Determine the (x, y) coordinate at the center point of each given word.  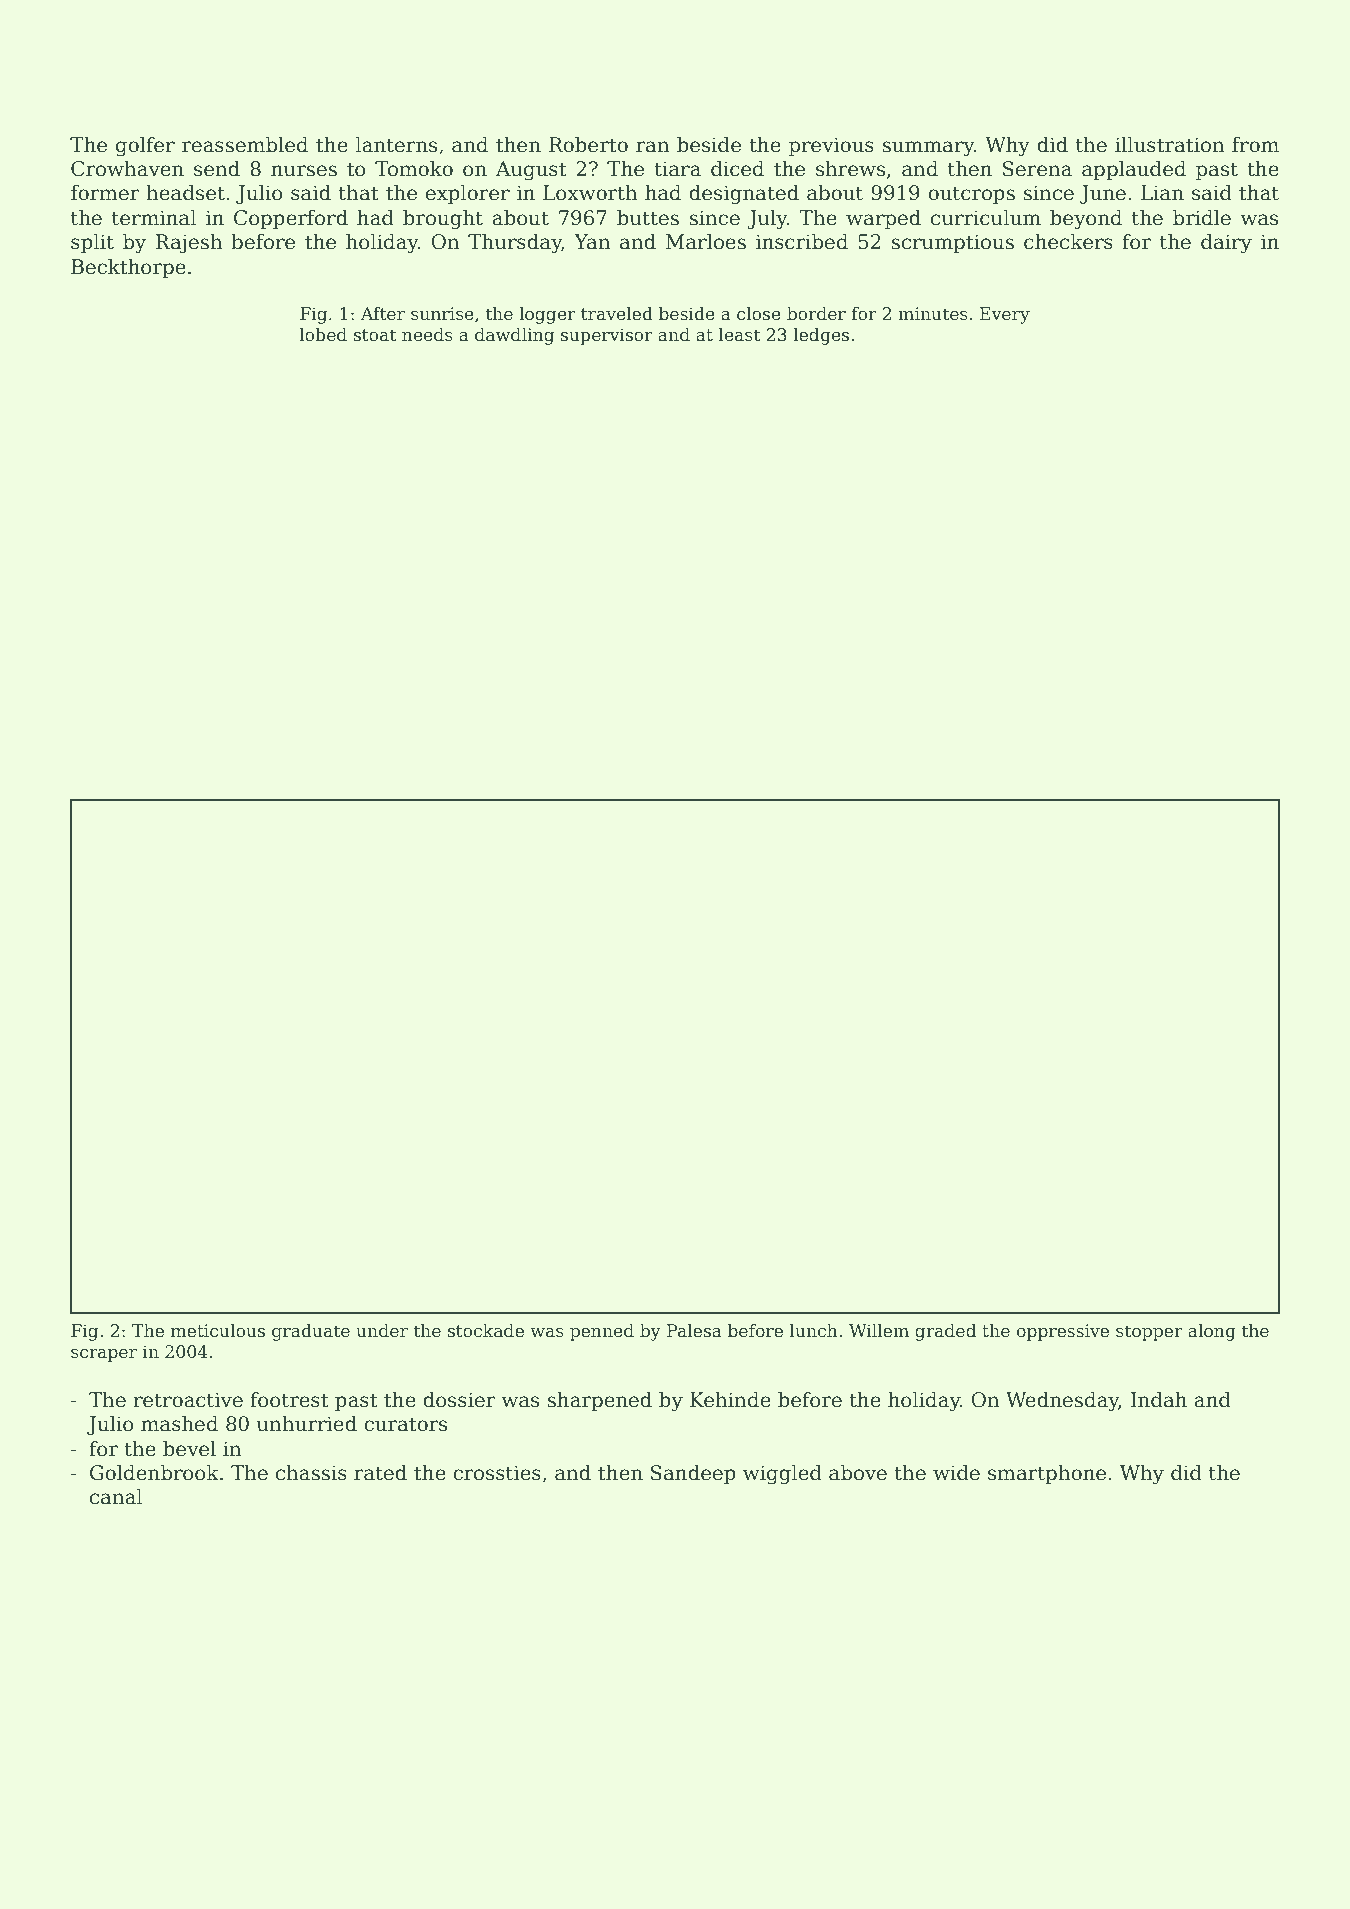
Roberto (588, 145)
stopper (1149, 1333)
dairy (1226, 244)
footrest (289, 1400)
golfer (145, 147)
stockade (486, 1331)
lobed (323, 335)
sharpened (599, 1401)
